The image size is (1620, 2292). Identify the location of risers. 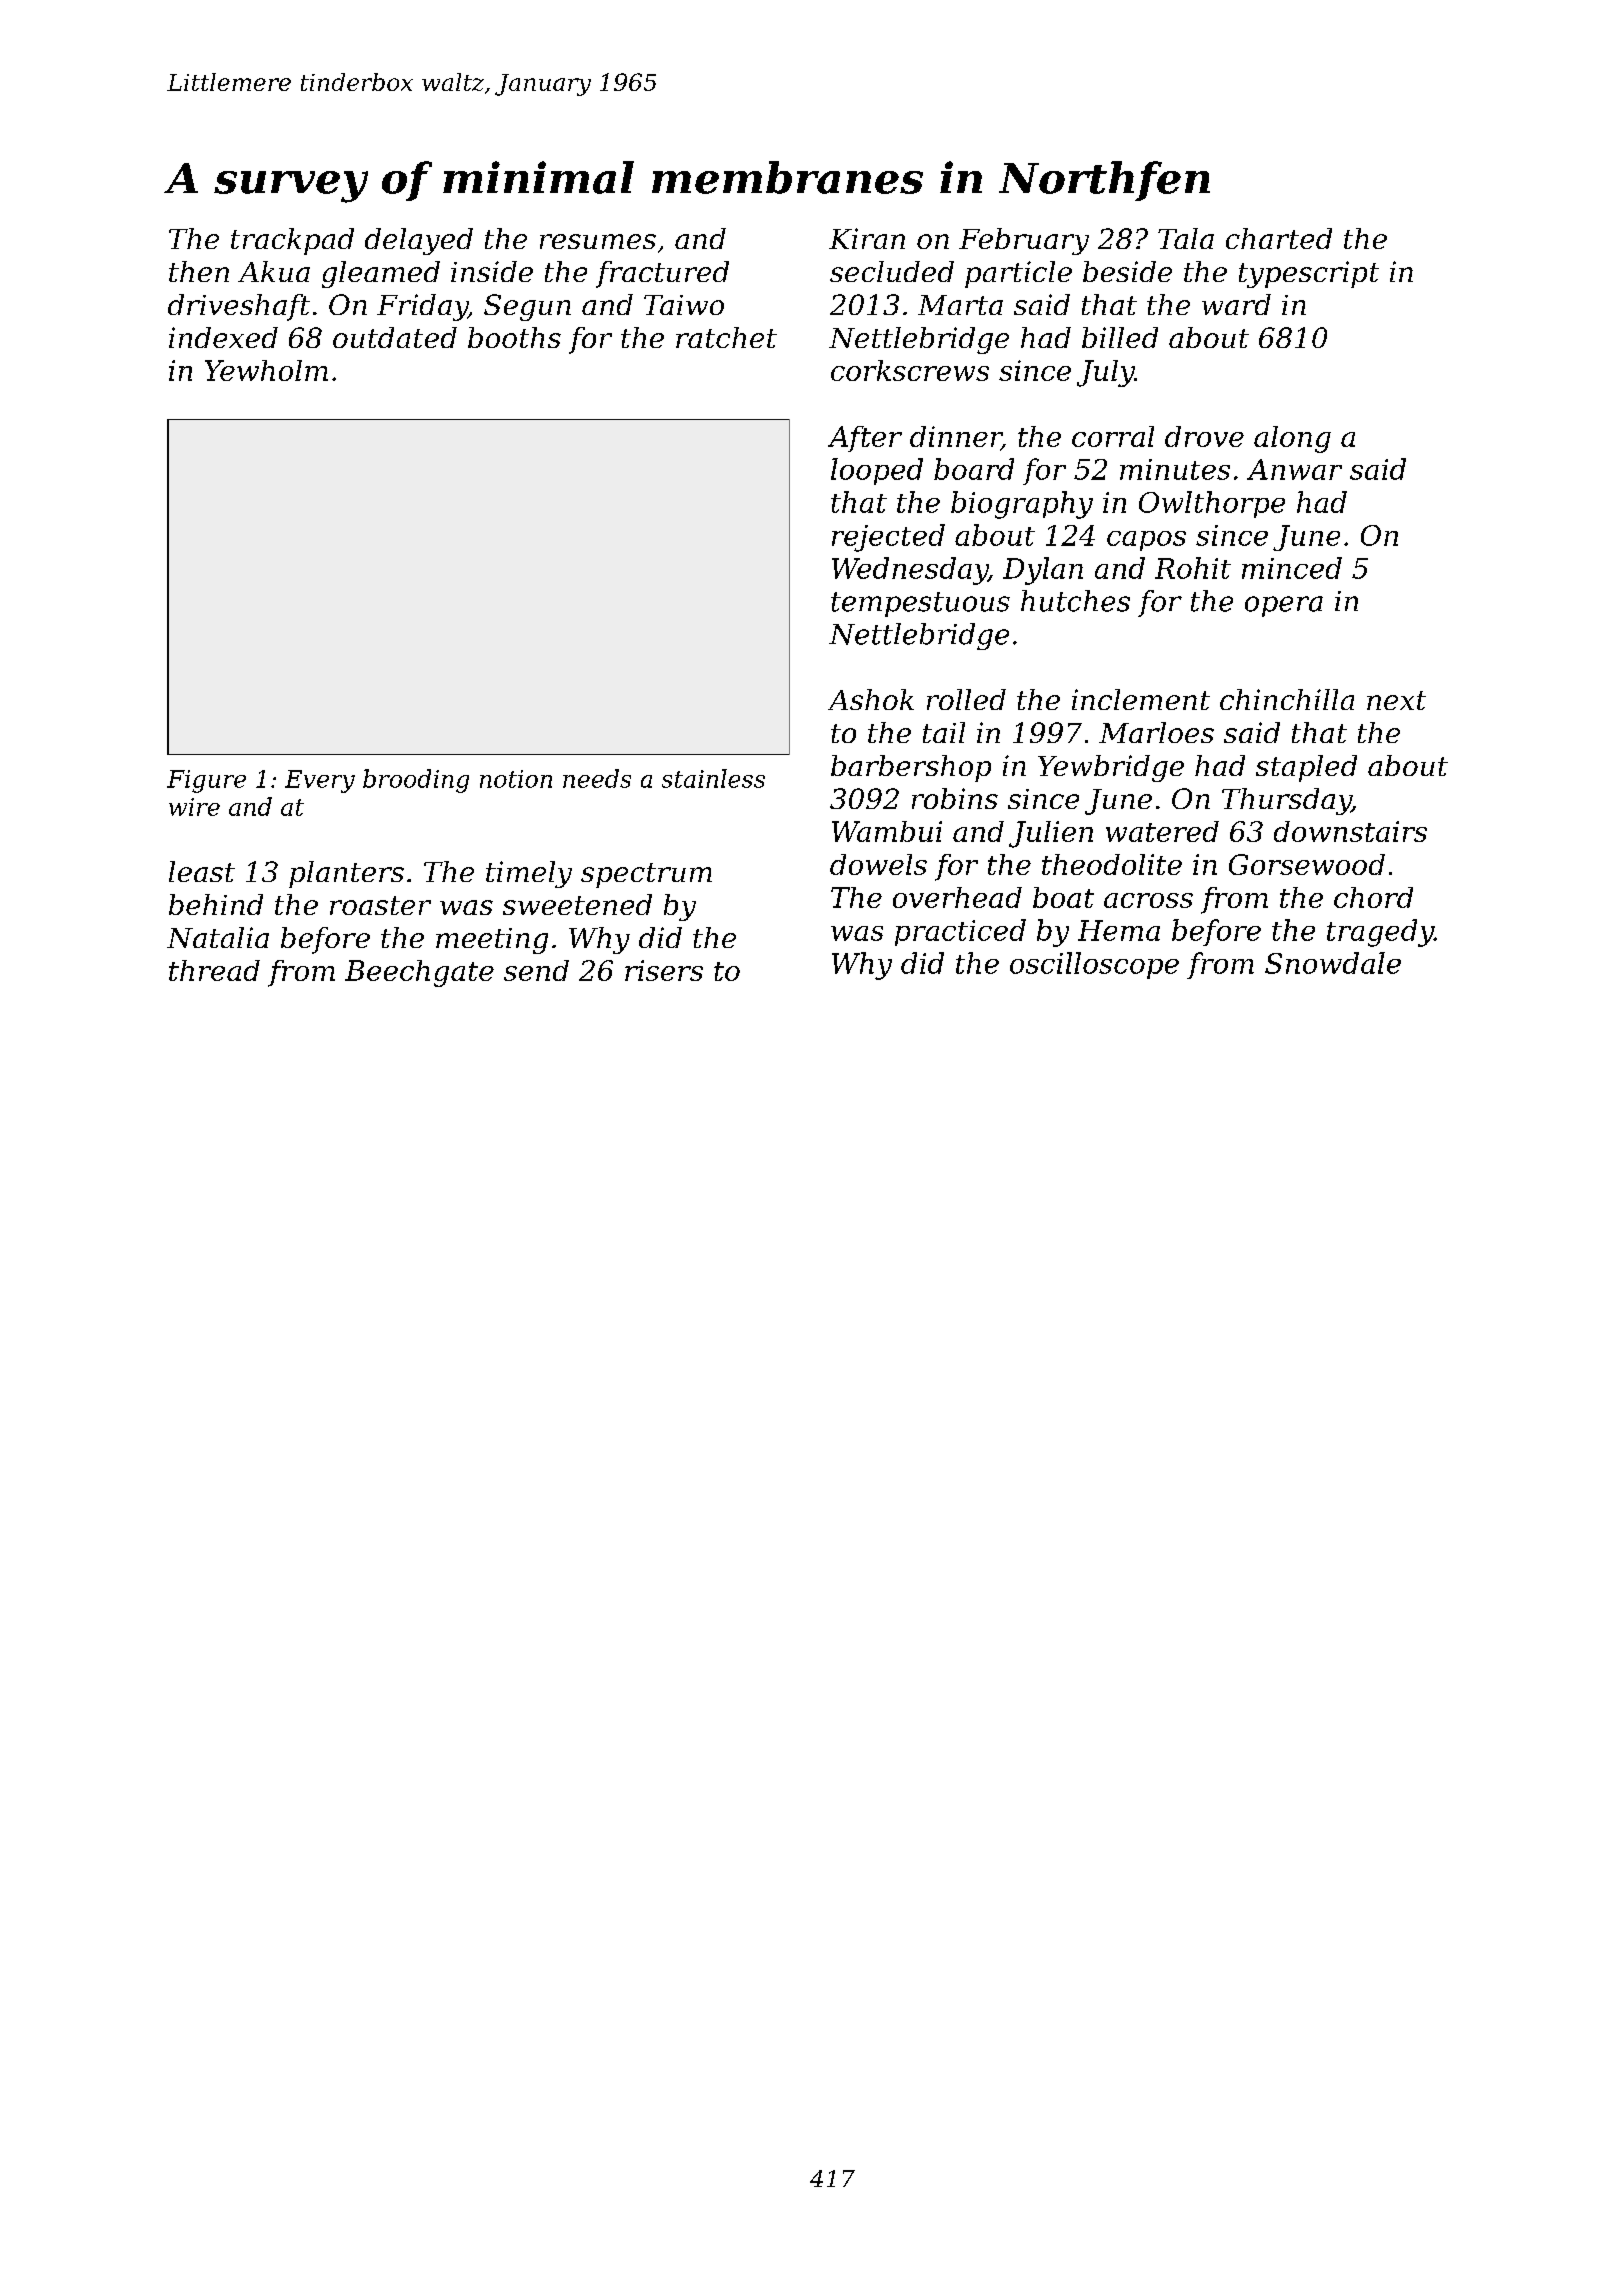
(664, 970).
